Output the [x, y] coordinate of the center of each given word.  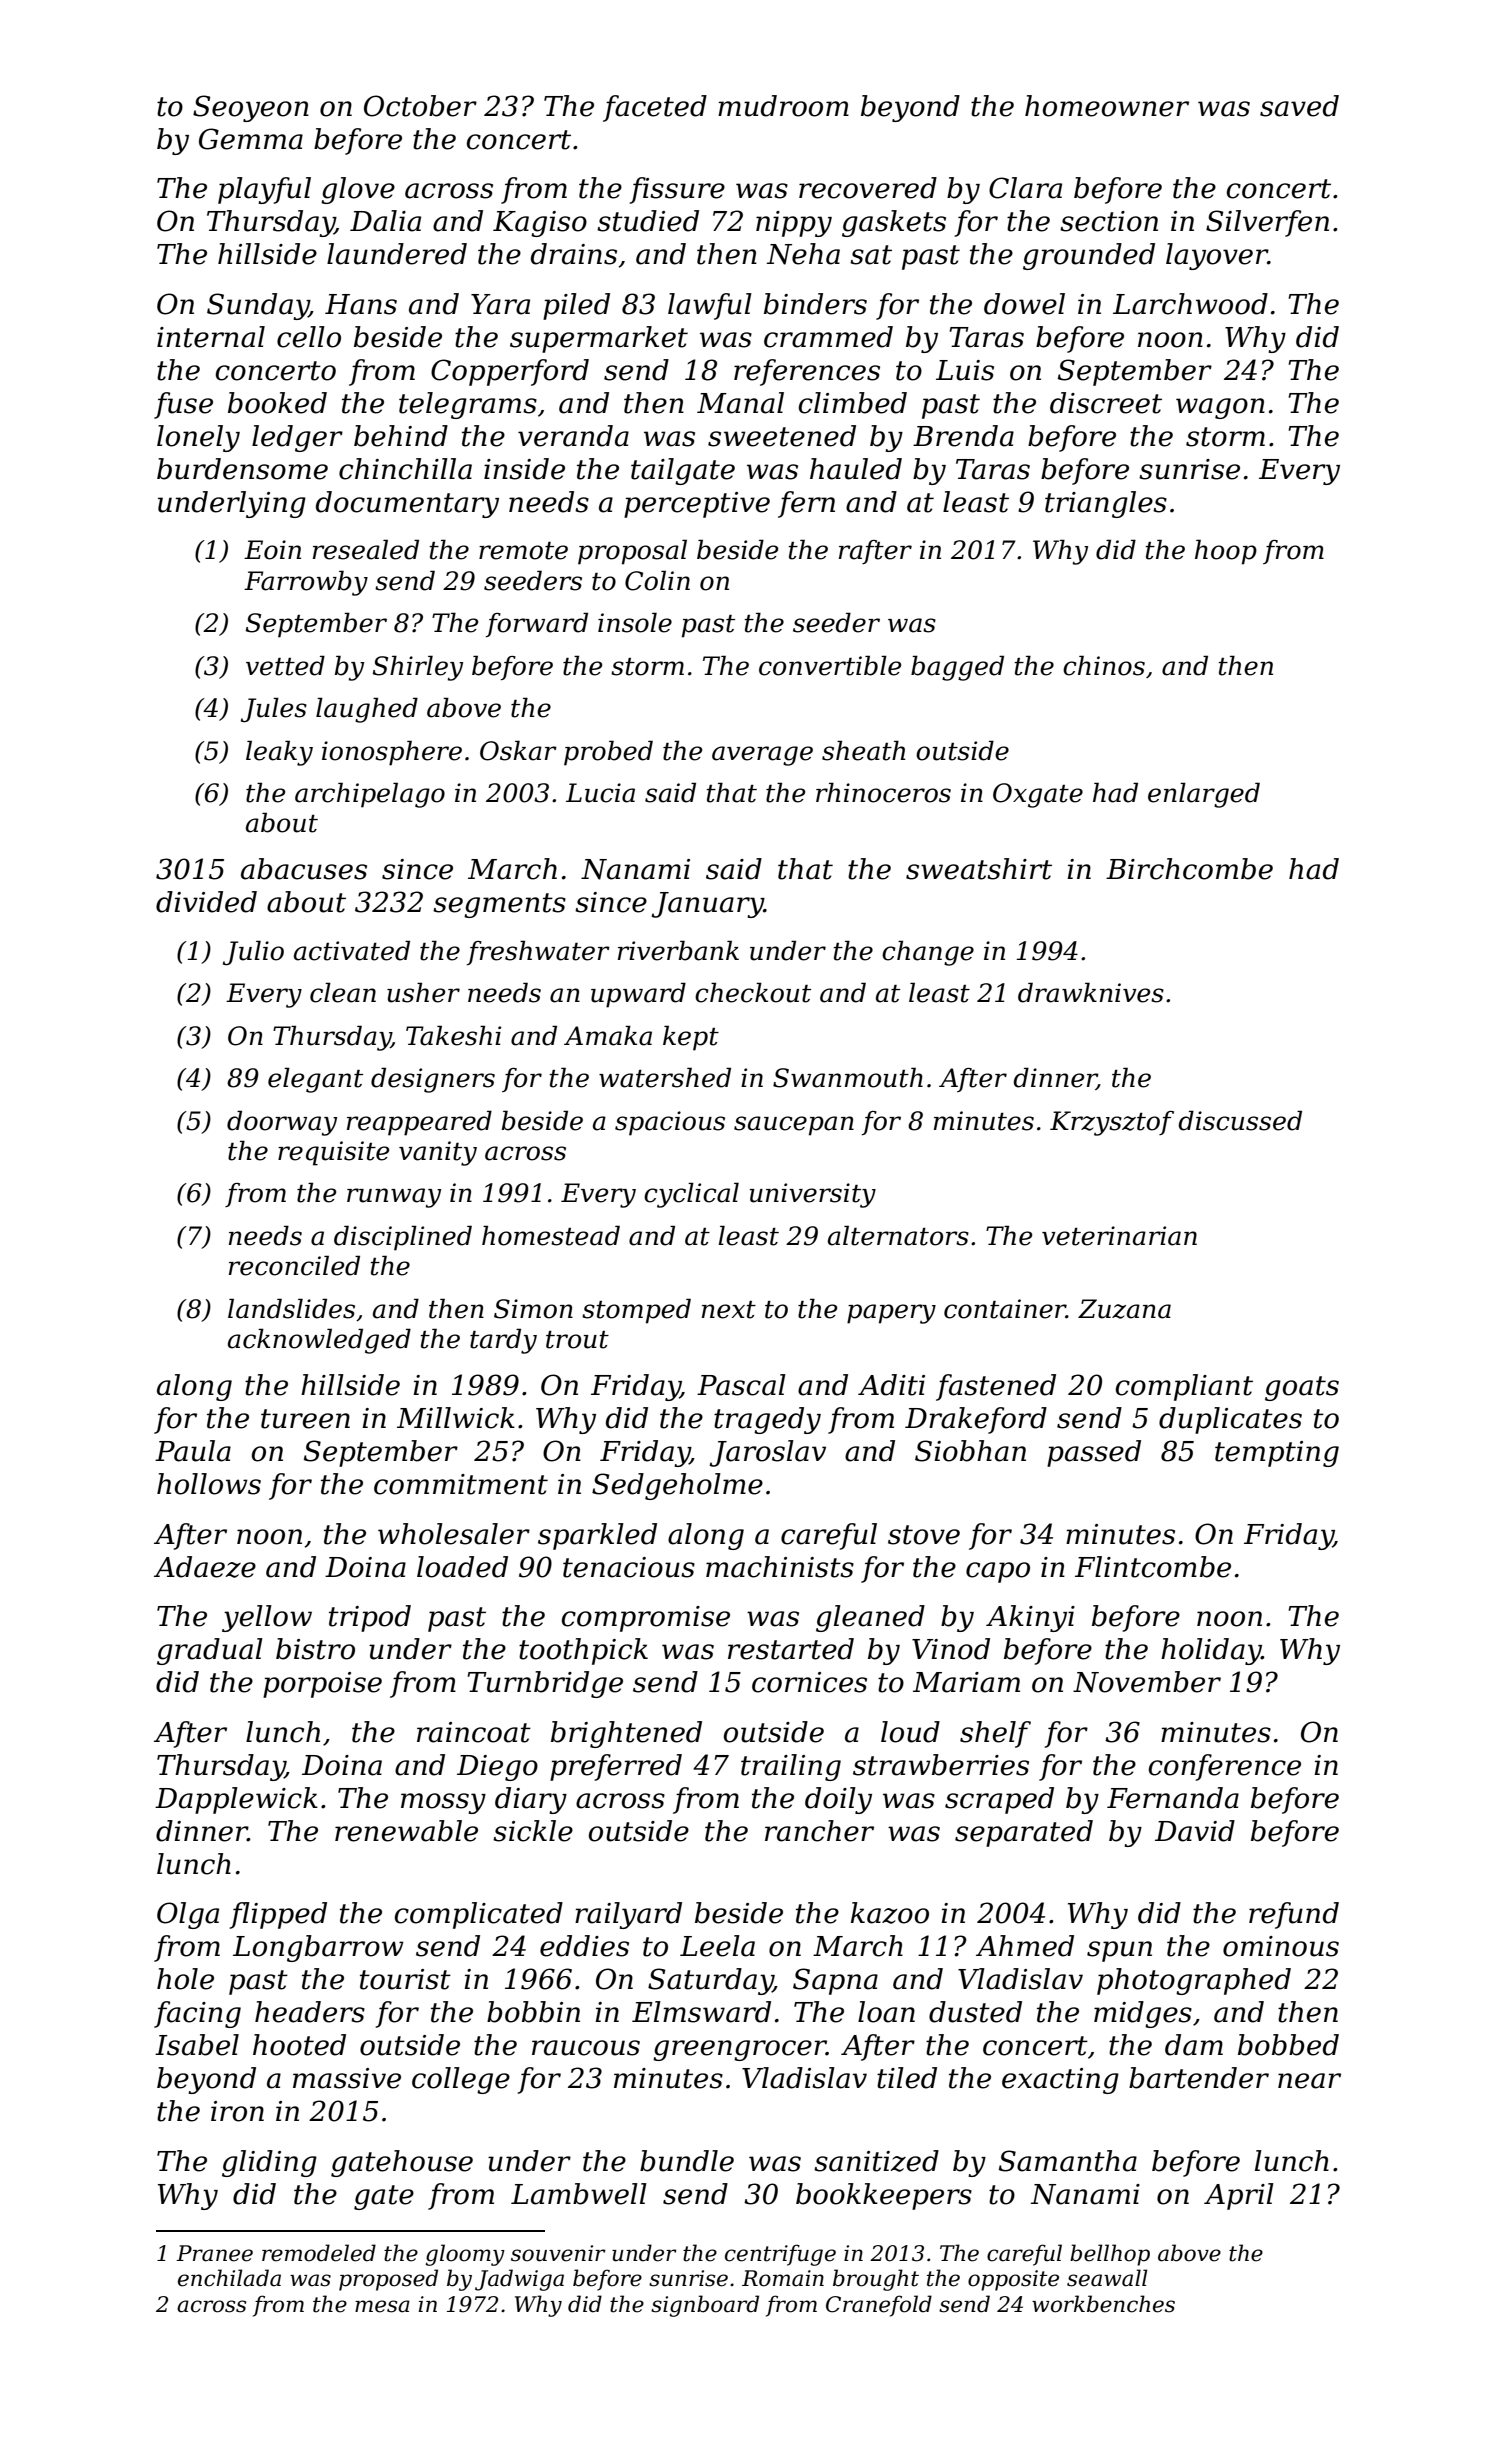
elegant [315, 1080]
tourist [405, 1979]
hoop [1226, 552]
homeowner [1107, 106]
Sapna [835, 1981]
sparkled [597, 1536]
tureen [305, 1419]
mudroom [783, 106]
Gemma [251, 139]
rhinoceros [883, 792]
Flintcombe [1153, 1567]
